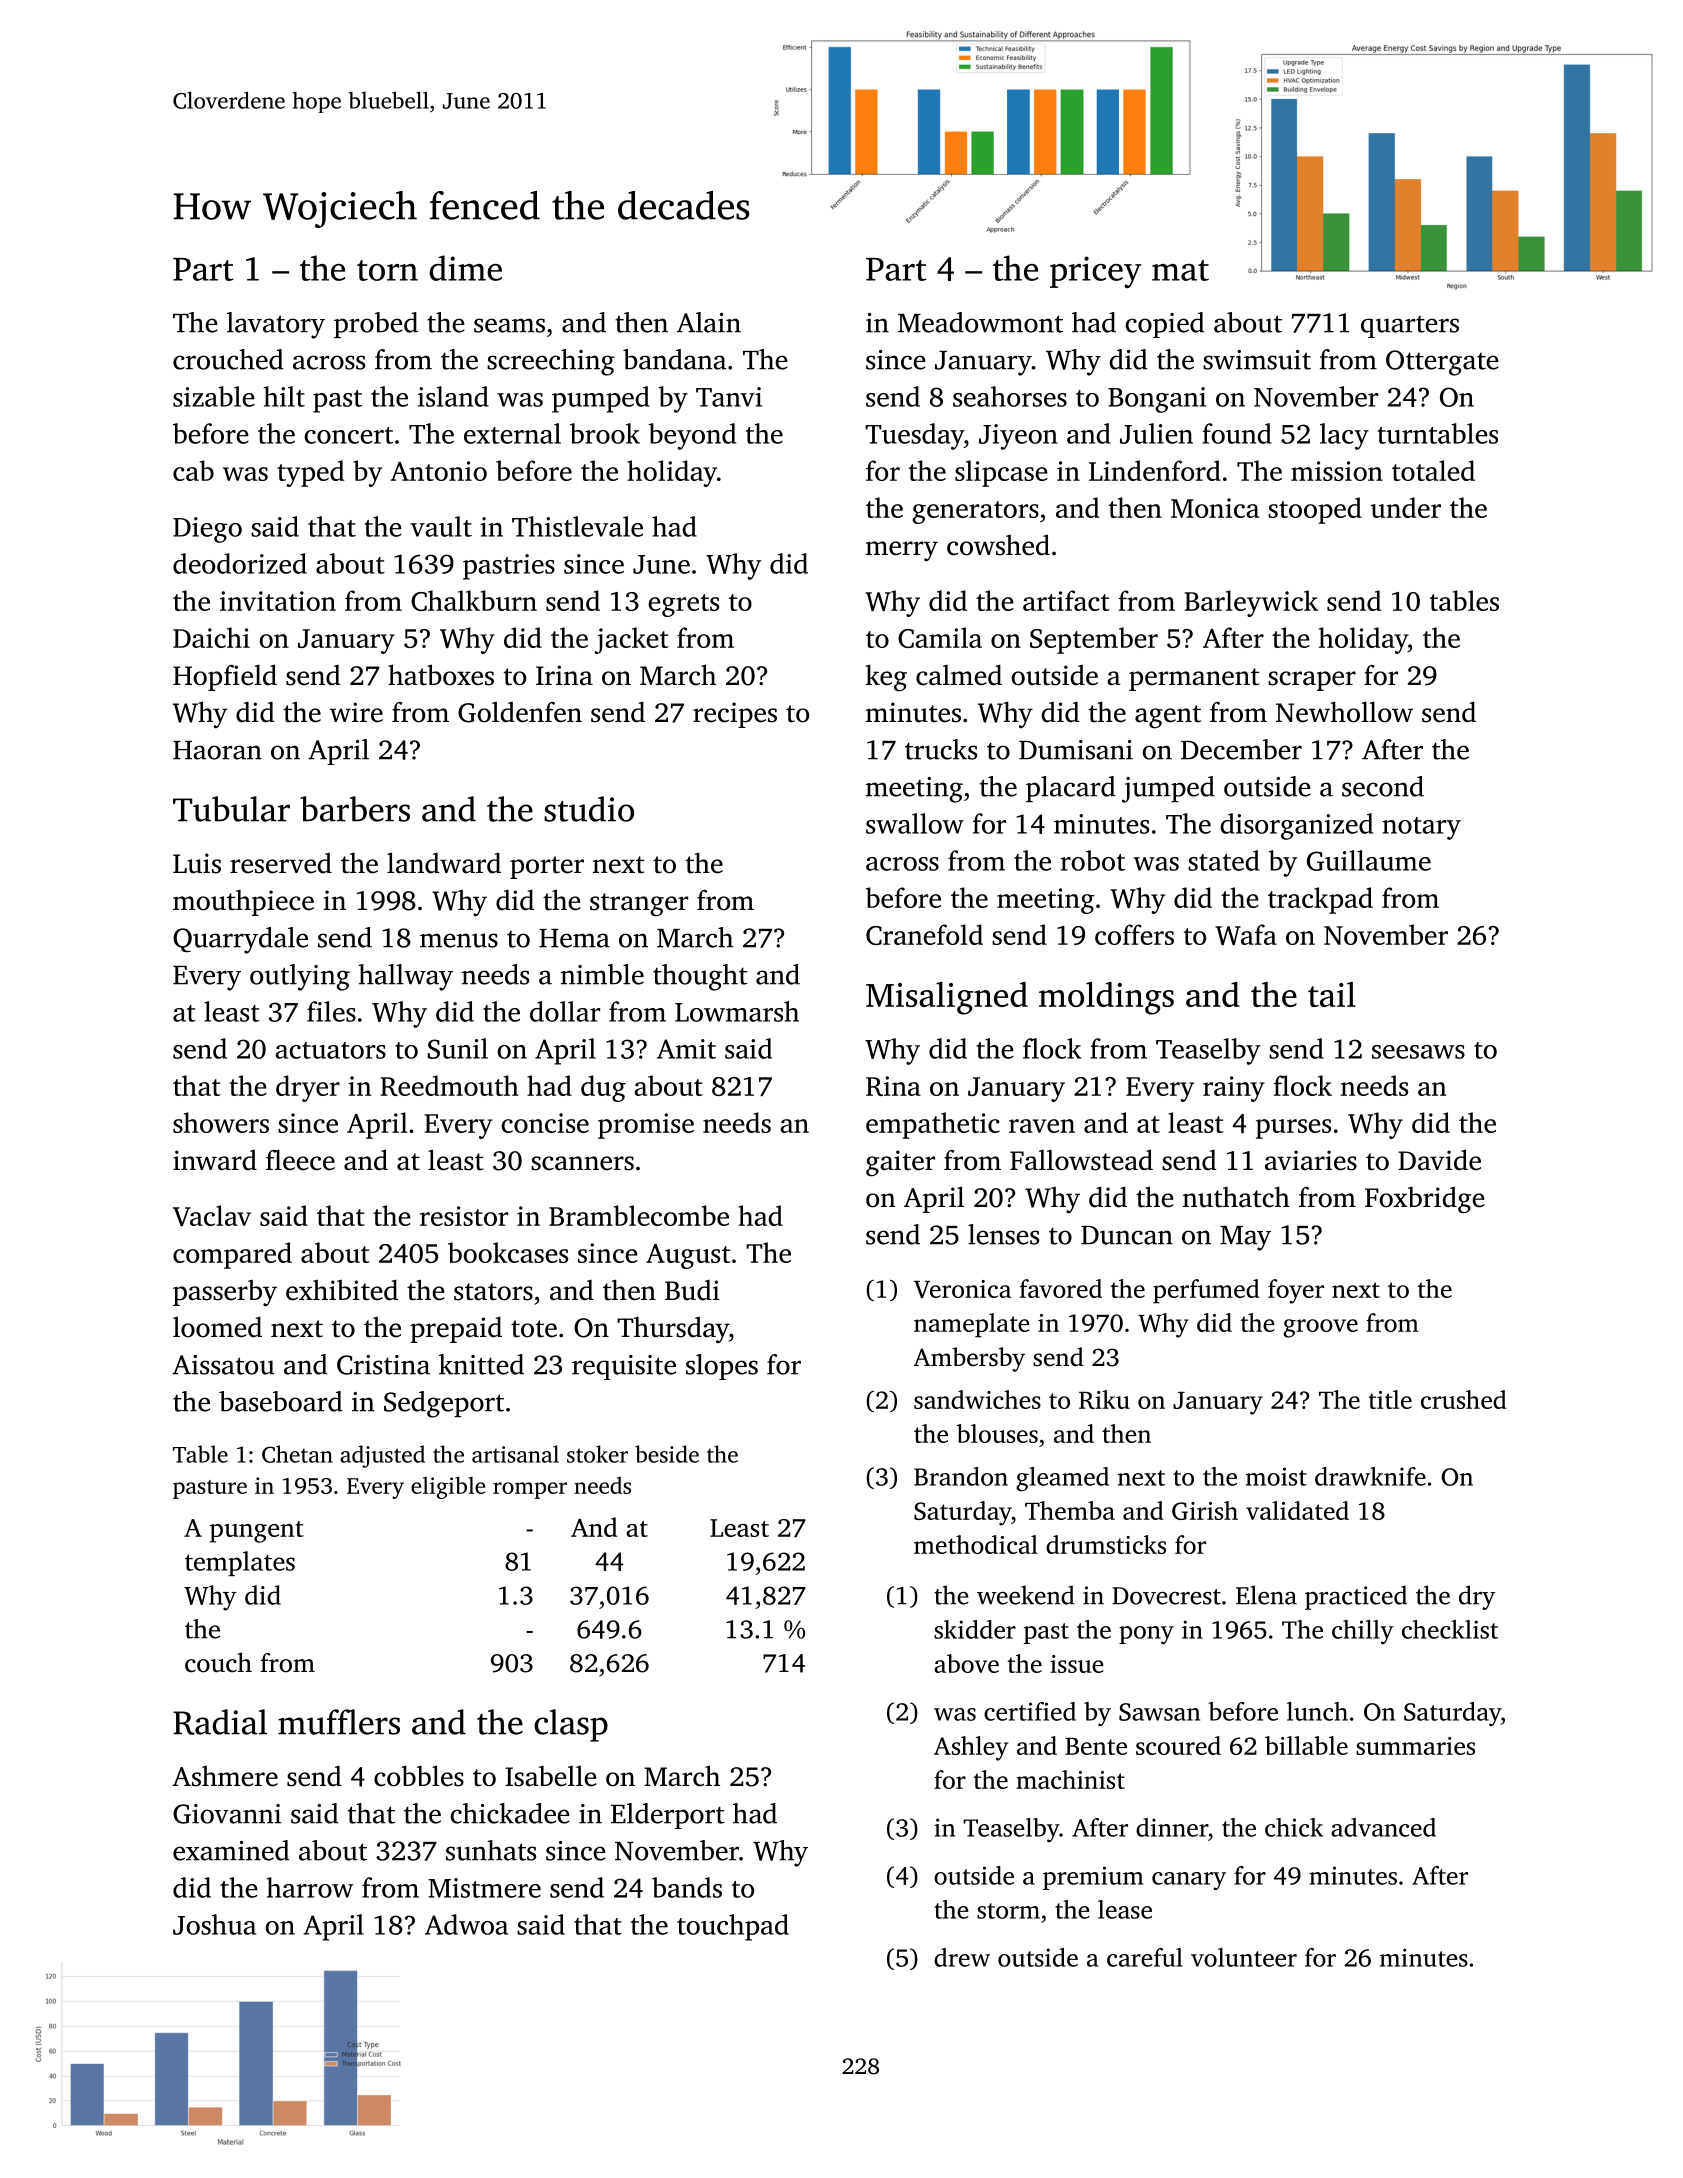 Image resolution: width=1683 pixels, height=2178 pixels. I want to click on barbers, so click(355, 809).
